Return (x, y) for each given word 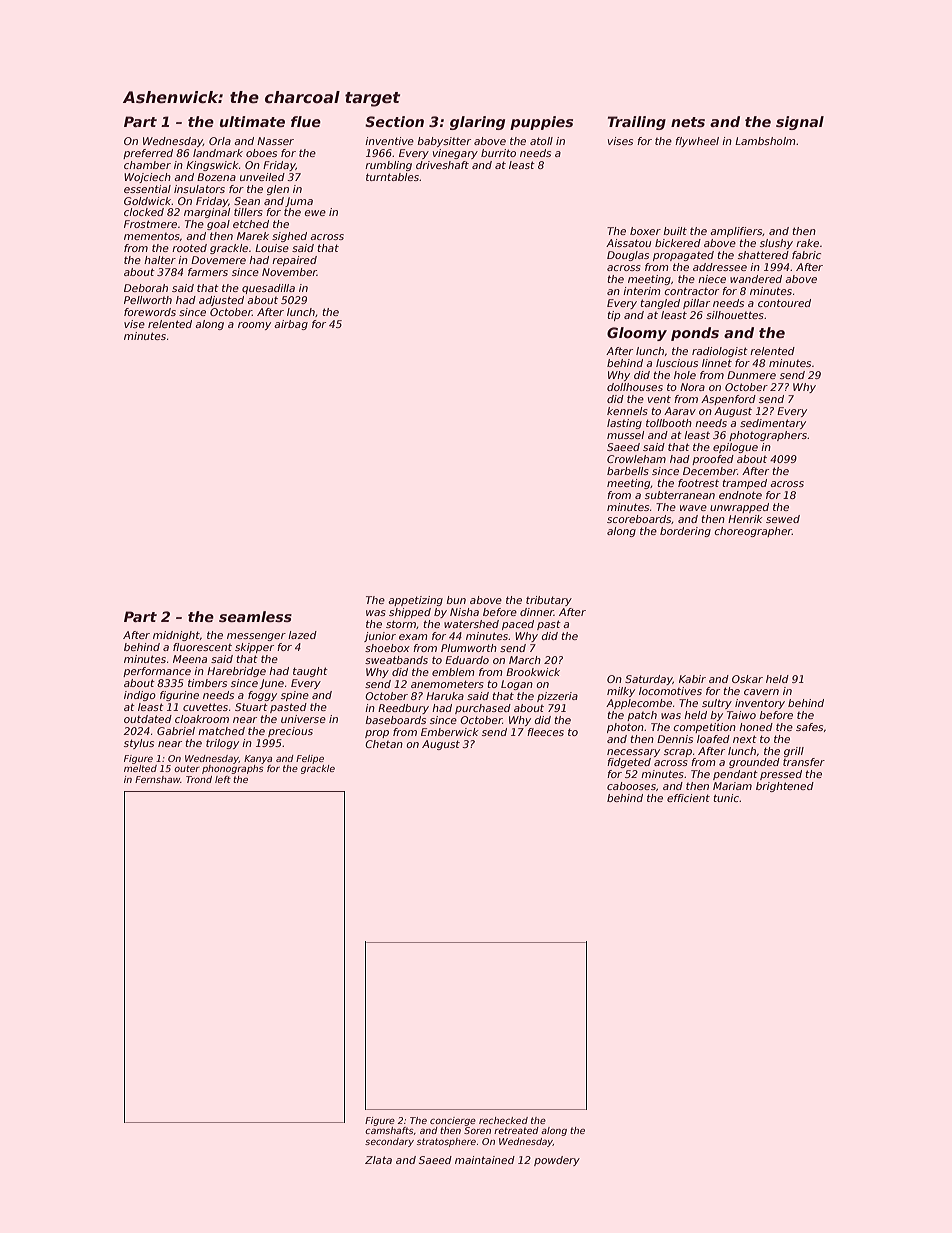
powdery (557, 1161)
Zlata (378, 1160)
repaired (294, 261)
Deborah (146, 288)
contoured (784, 303)
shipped (410, 613)
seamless (255, 616)
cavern (761, 692)
